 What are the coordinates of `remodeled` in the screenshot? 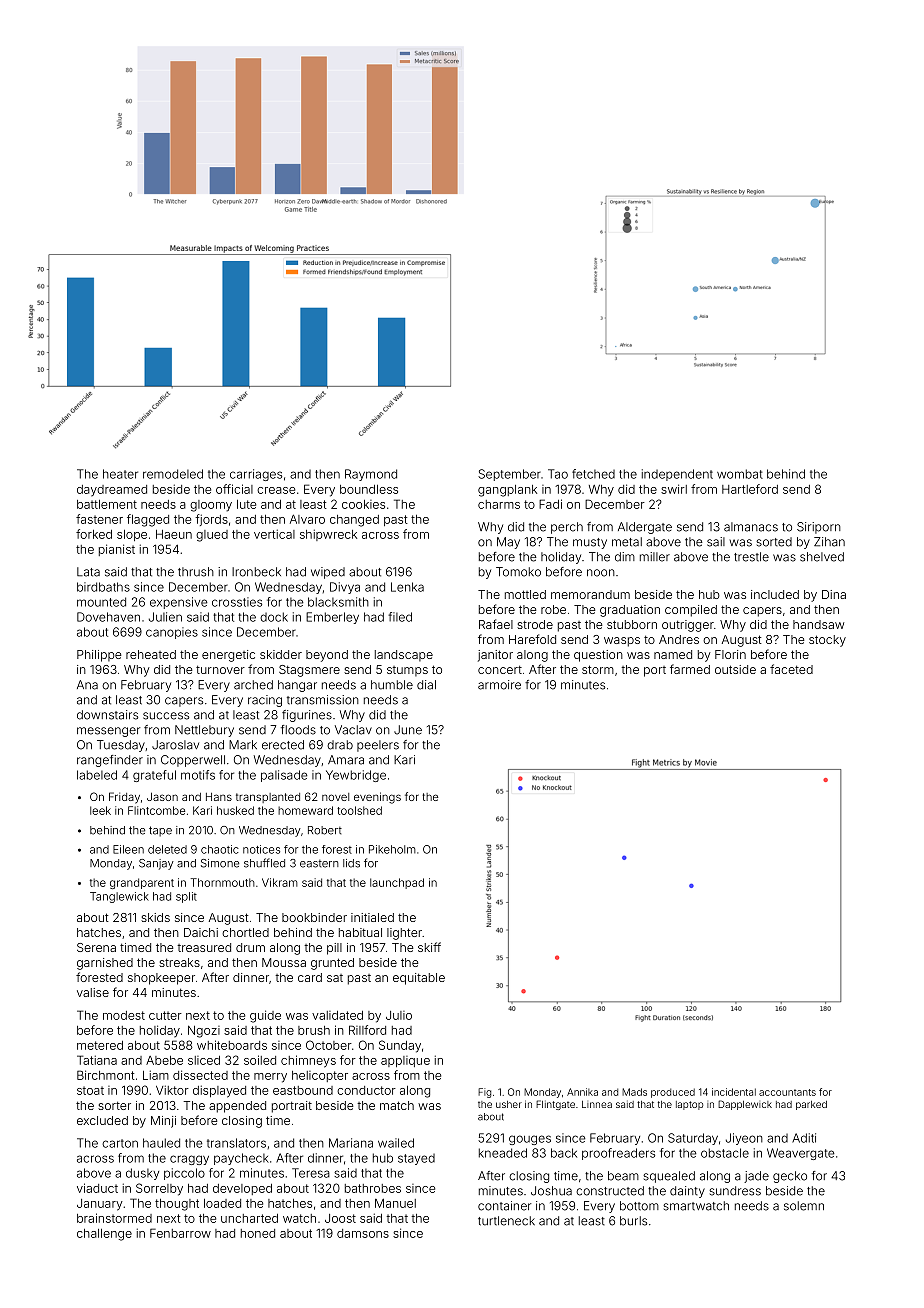 It's located at (173, 474).
